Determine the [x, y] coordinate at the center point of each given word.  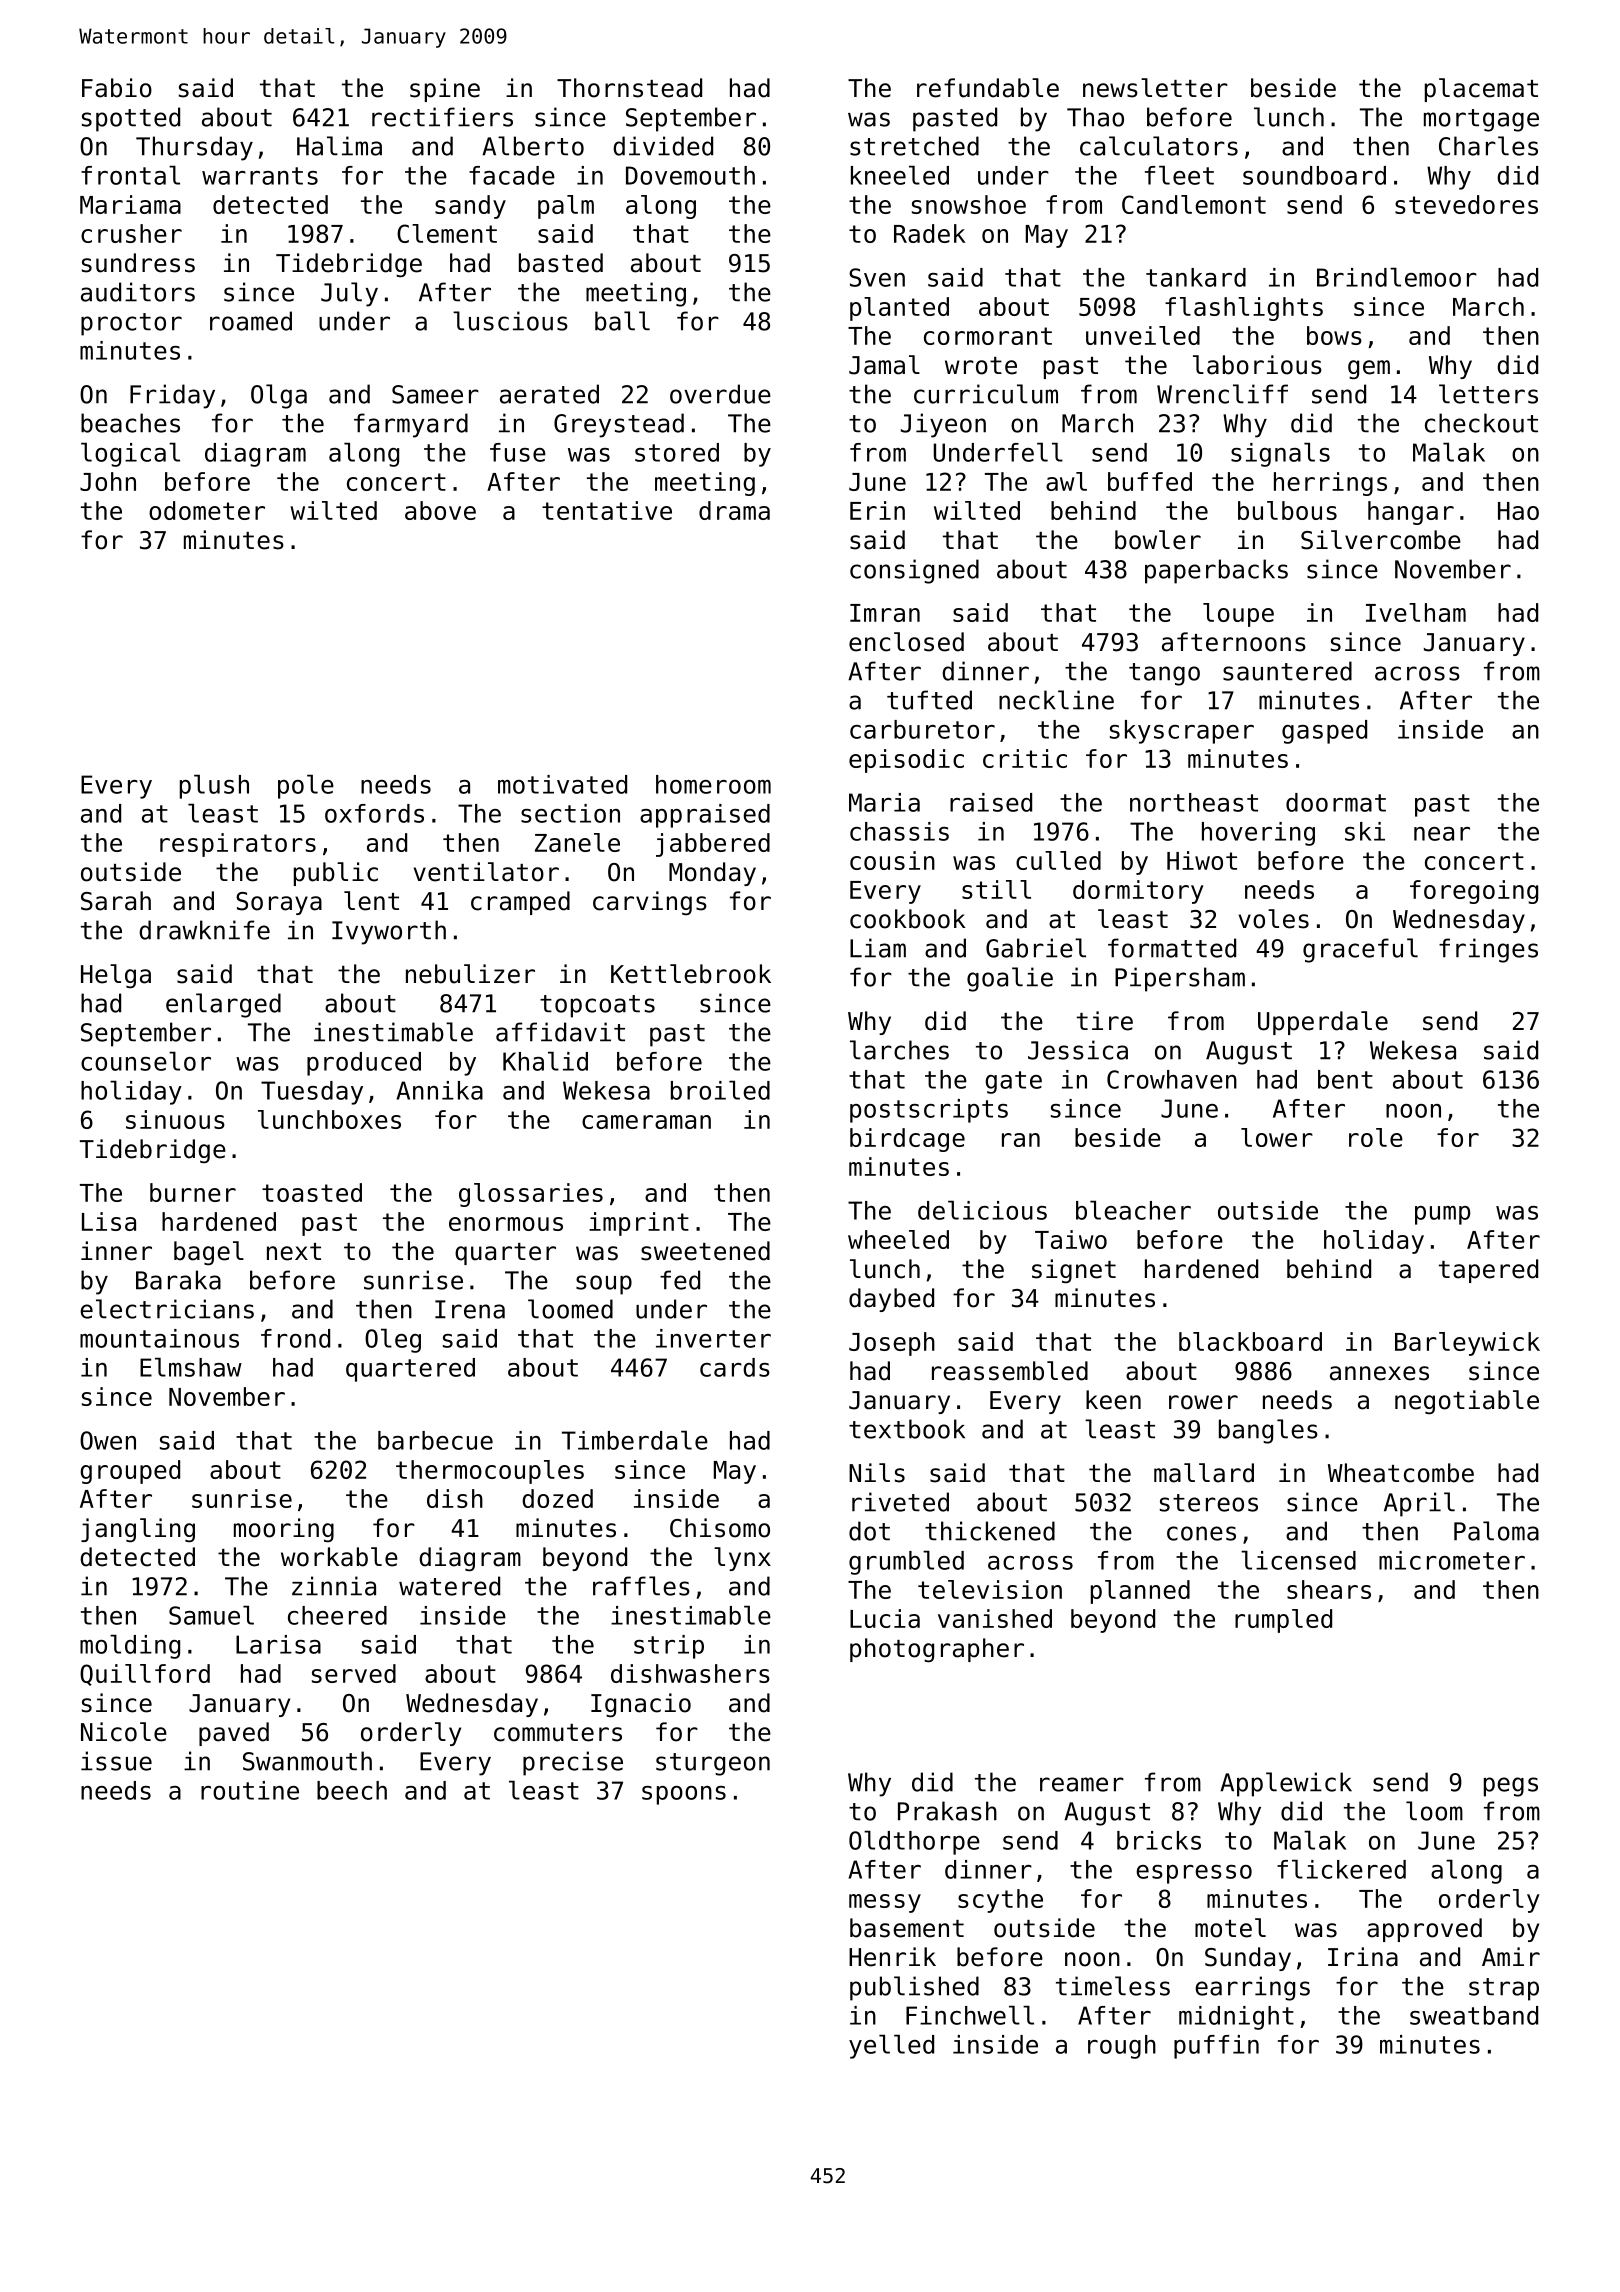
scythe [1000, 1901]
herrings [1330, 484]
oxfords [374, 813]
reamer [1082, 1784]
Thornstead [629, 88]
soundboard [1314, 175]
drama [734, 510]
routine [250, 1790]
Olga [279, 396]
